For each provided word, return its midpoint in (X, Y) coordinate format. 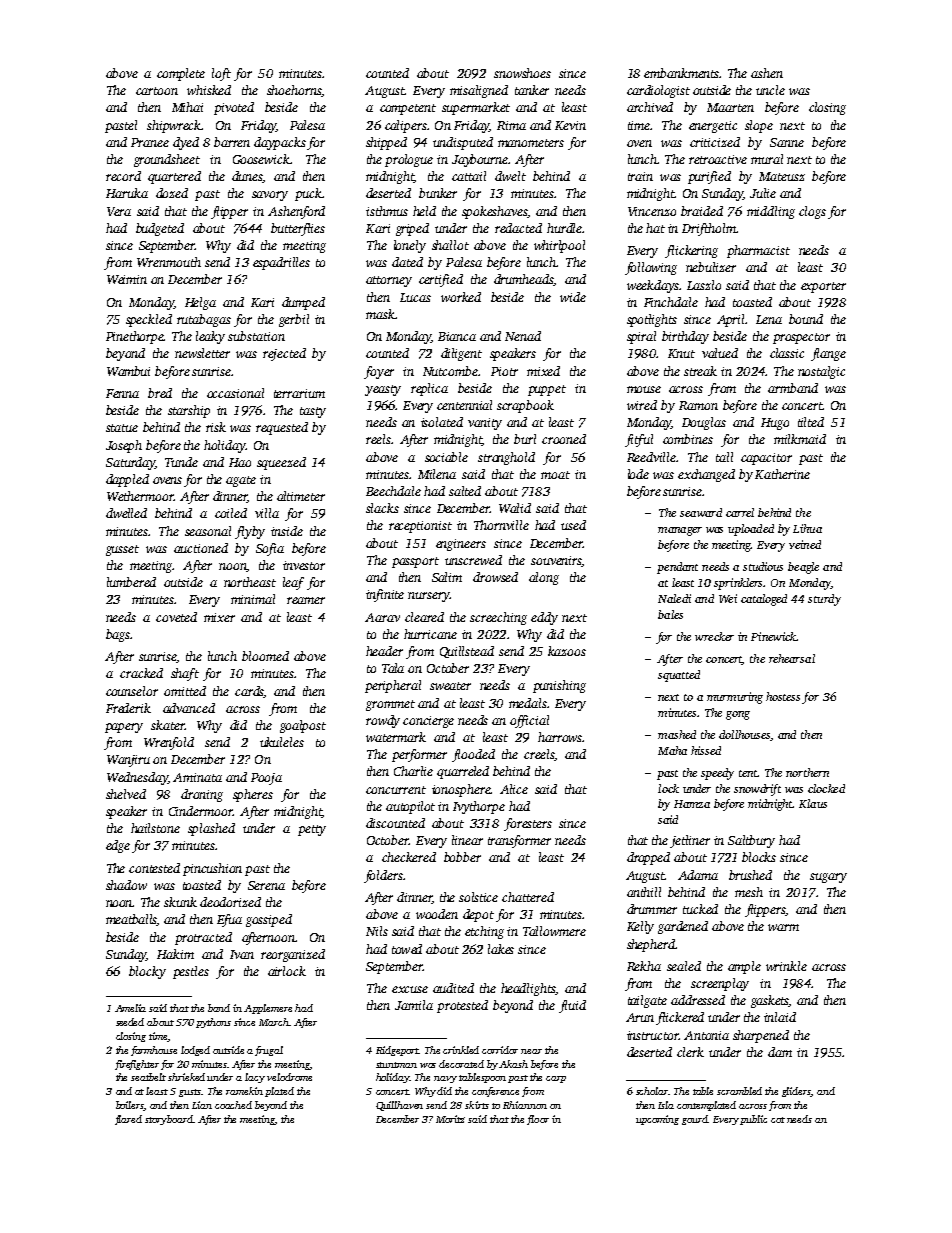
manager (680, 531)
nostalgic (821, 372)
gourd (694, 1120)
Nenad (523, 336)
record (123, 176)
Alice (514, 789)
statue (122, 428)
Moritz (450, 1119)
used (573, 525)
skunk (180, 902)
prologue (409, 160)
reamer (306, 600)
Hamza (692, 804)
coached (233, 1105)
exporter (823, 287)
